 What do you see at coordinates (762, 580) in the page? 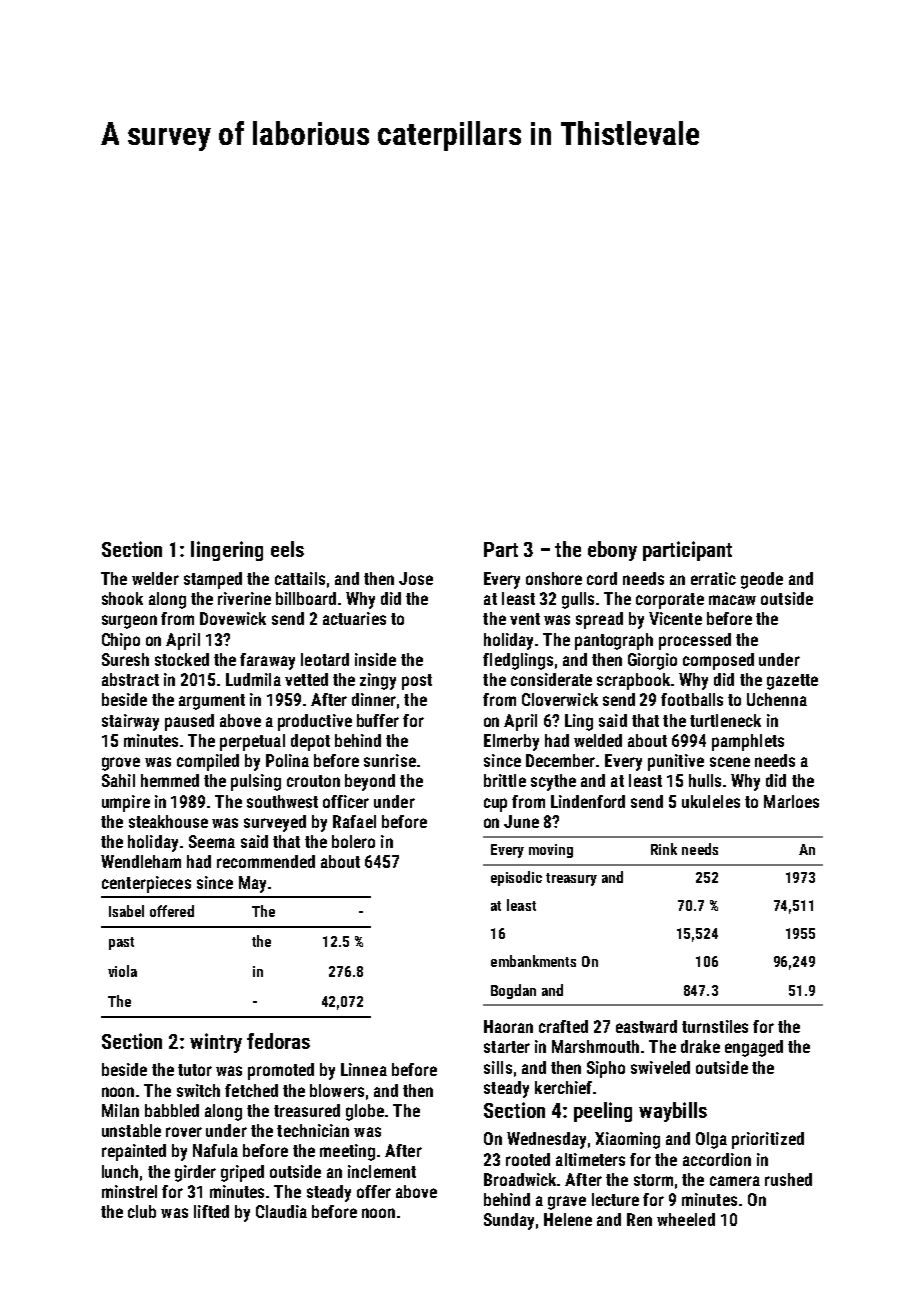
I see `geode` at bounding box center [762, 580].
